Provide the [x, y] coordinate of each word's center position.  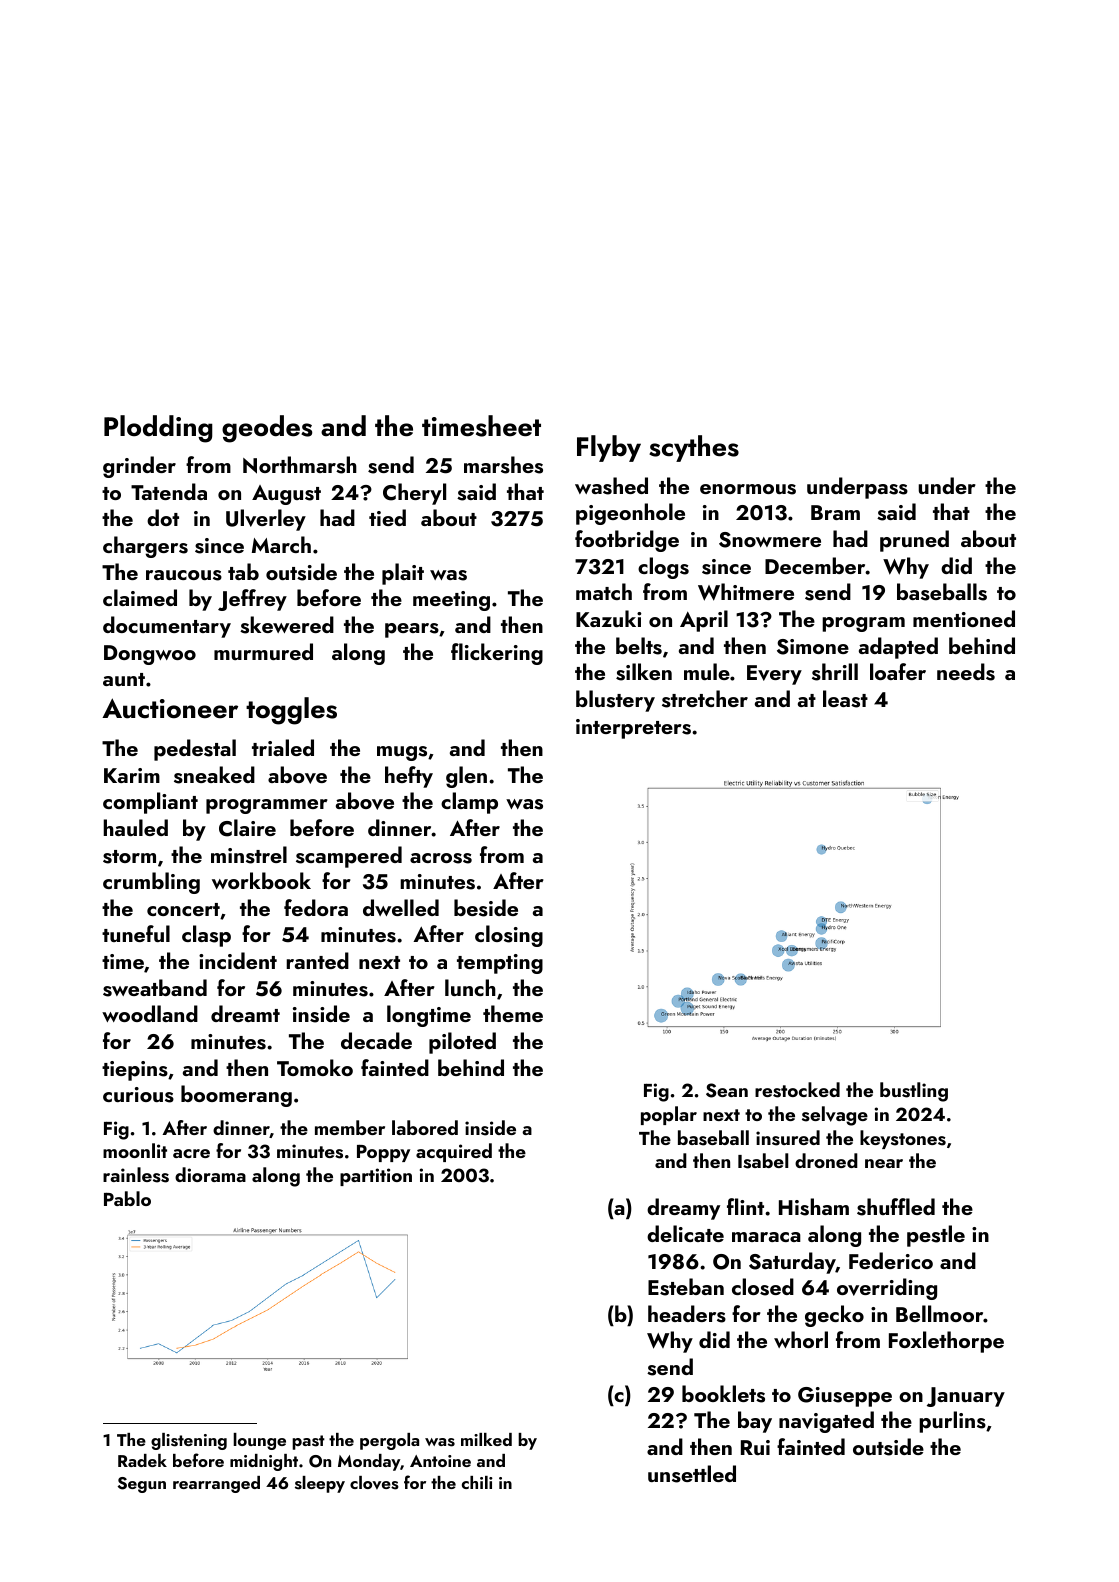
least [845, 699]
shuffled [896, 1207]
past [308, 1442]
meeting [451, 601]
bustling [914, 1092]
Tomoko [315, 1067]
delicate [685, 1233]
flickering [497, 654]
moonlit [135, 1150]
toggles [291, 711]
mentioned [964, 618]
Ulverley [266, 520]
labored [425, 1127]
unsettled [692, 1474]
